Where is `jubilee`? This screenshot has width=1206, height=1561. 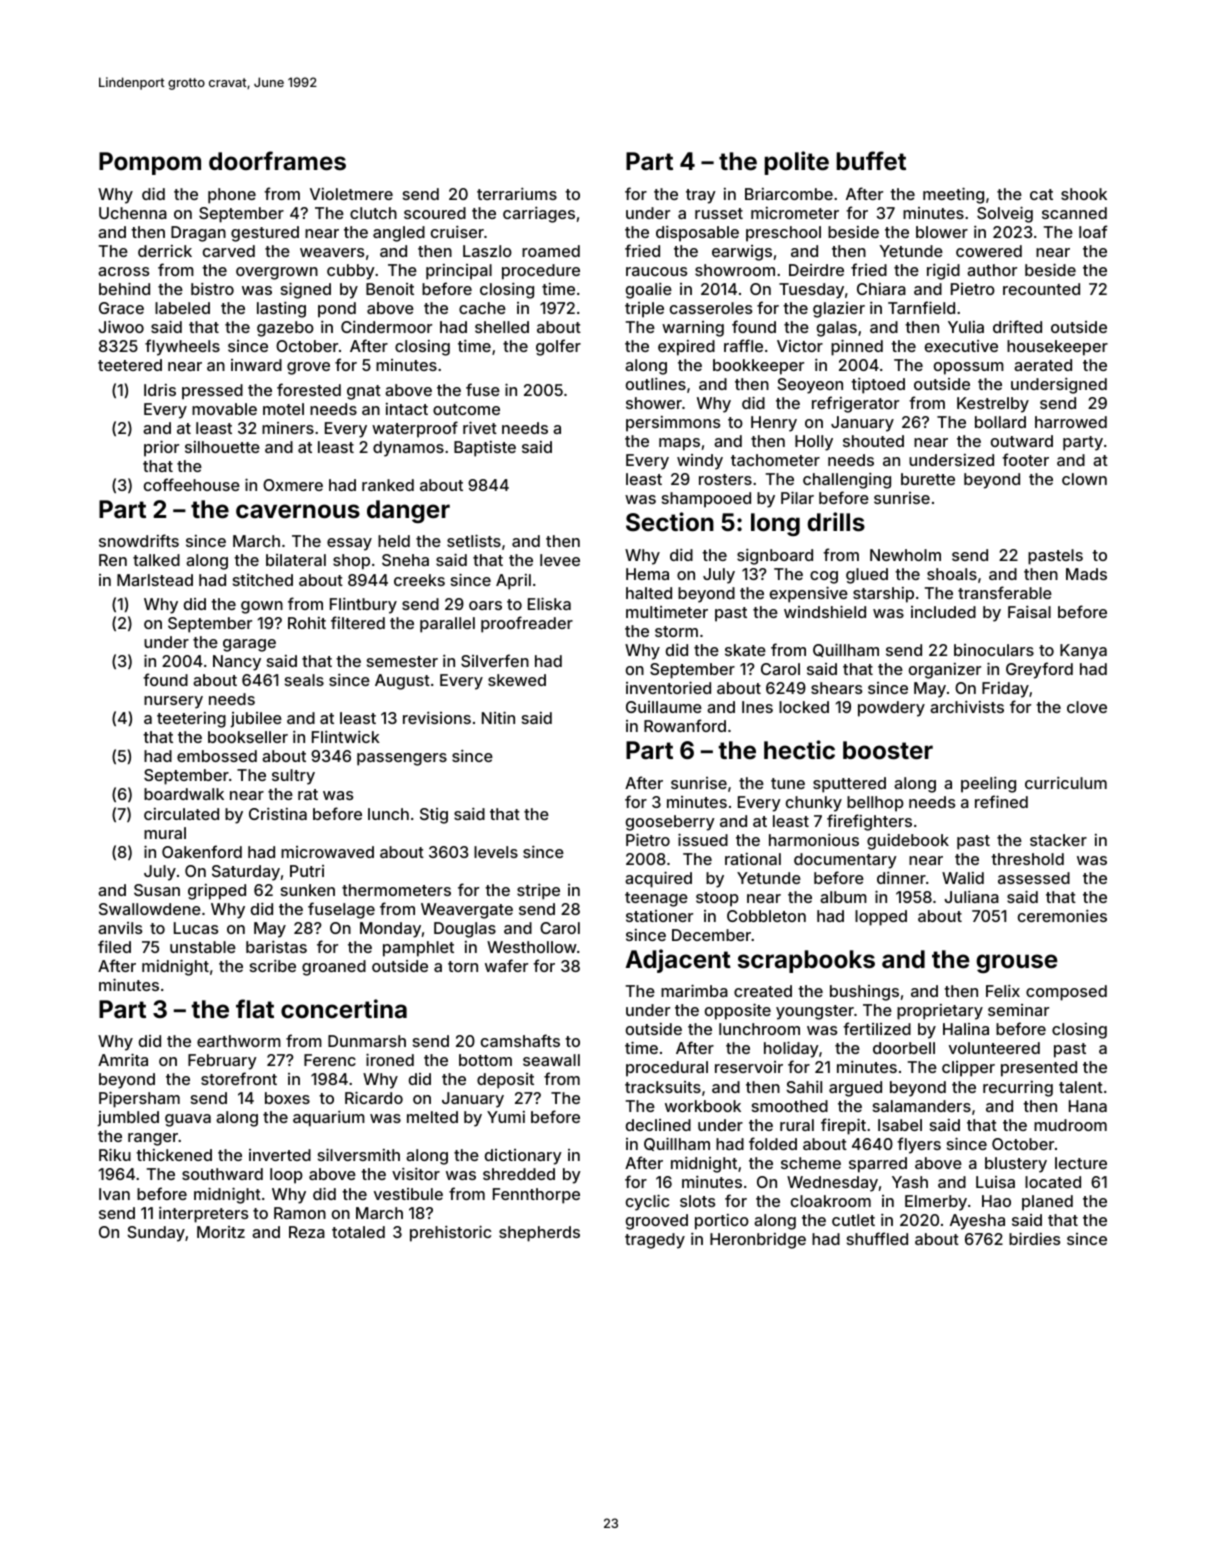 jubilee is located at coordinates (256, 720).
